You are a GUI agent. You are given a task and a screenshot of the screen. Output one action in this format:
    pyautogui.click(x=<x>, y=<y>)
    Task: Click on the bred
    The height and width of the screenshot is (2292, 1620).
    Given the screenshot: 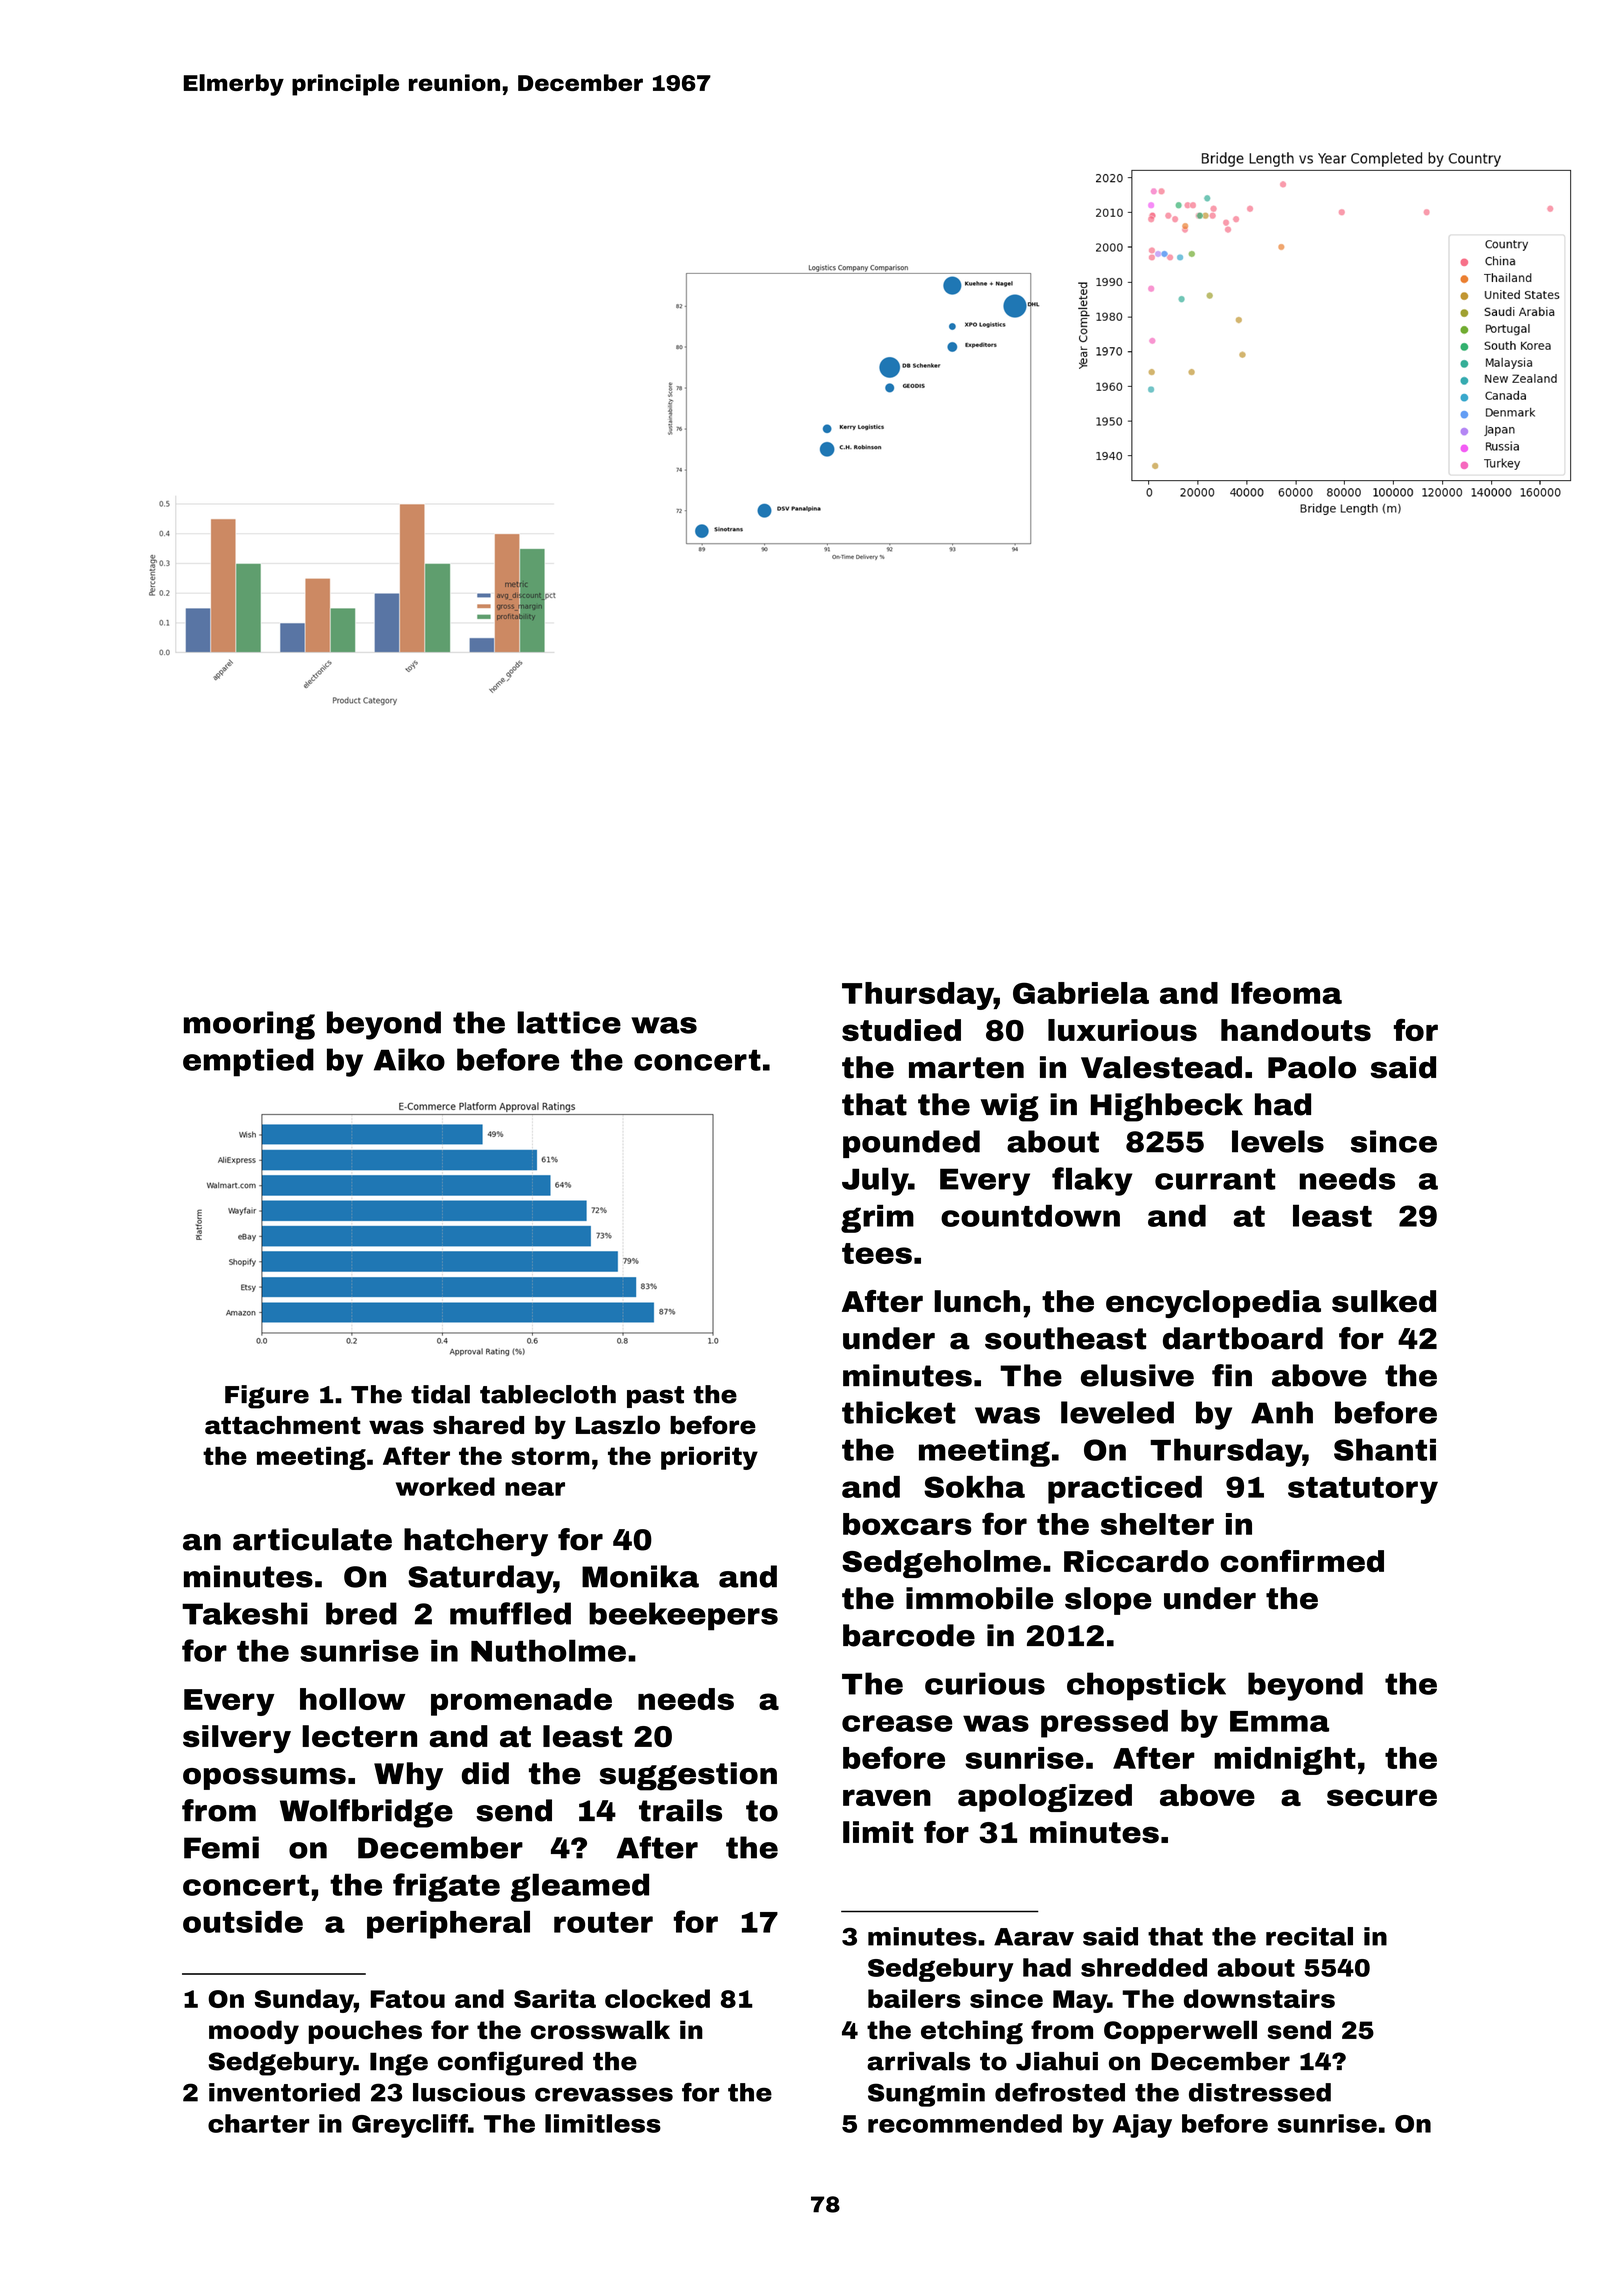 What is the action you would take?
    pyautogui.click(x=361, y=1613)
